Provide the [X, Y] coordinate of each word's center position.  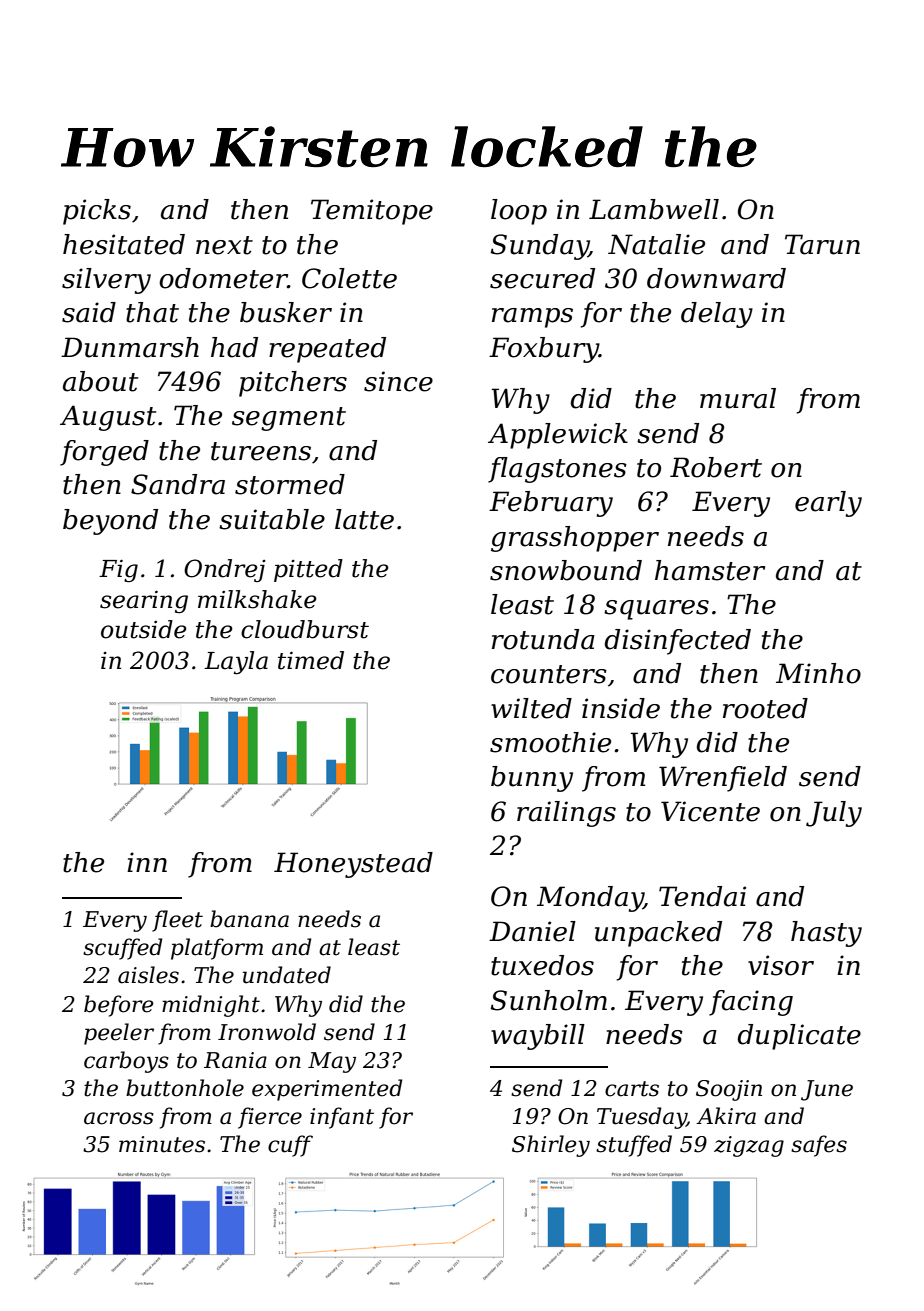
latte [364, 519]
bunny [532, 779]
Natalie [656, 244]
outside [144, 629]
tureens [261, 451]
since [398, 381]
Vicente [710, 811]
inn [147, 862]
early [828, 504]
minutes [162, 1144]
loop [519, 212]
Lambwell [654, 209]
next [224, 245]
